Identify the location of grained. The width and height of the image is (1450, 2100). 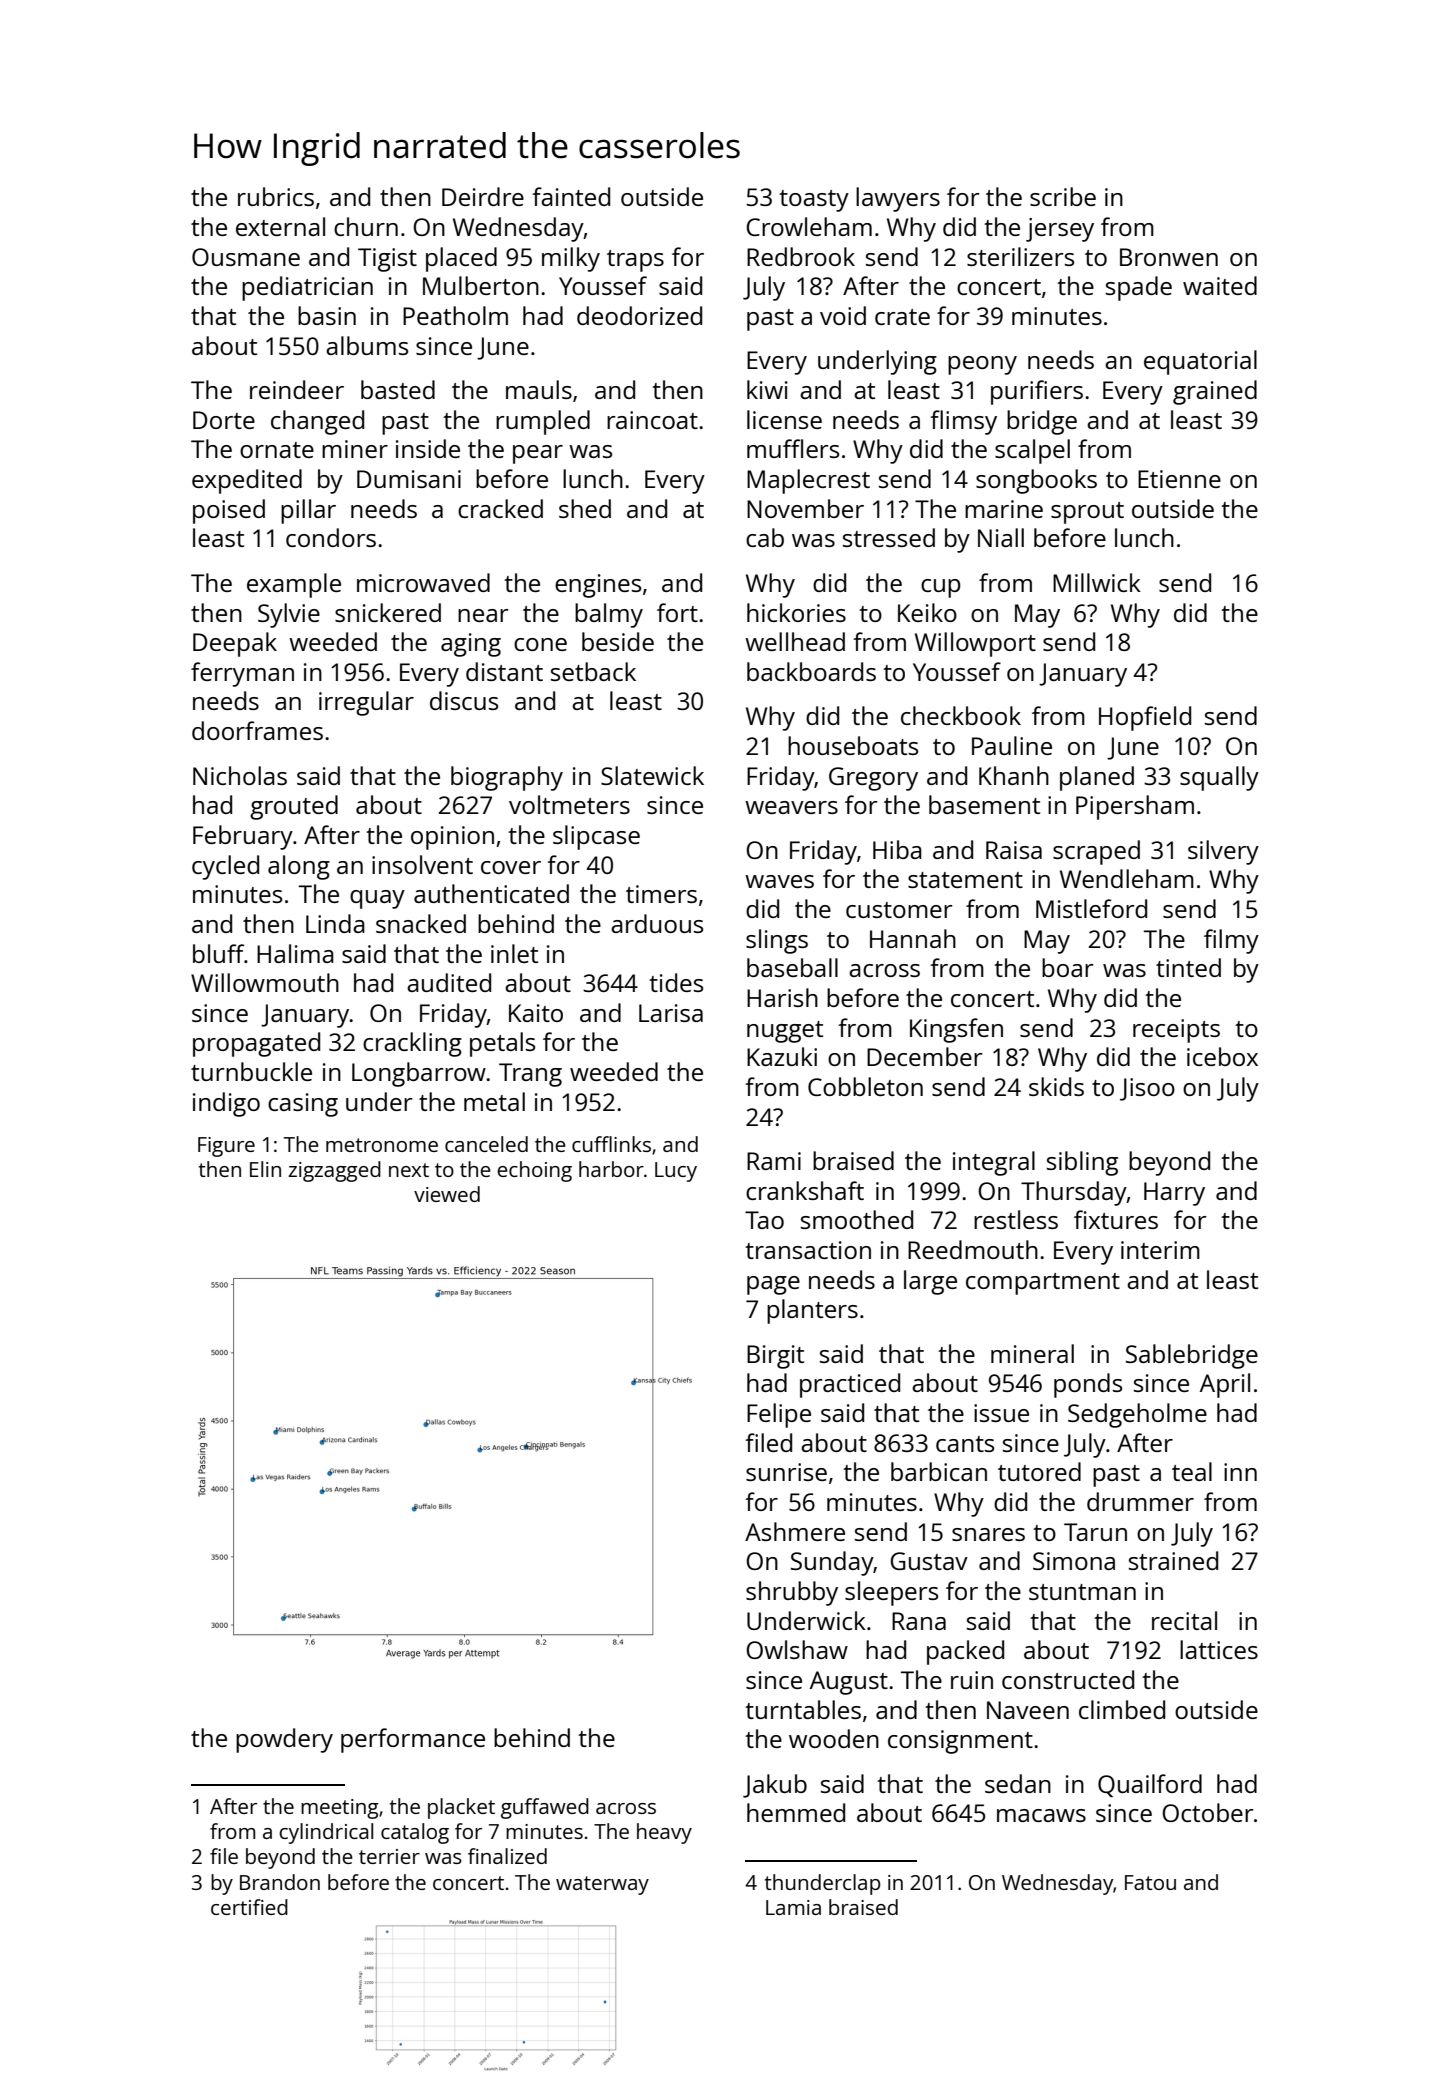
(1215, 392).
